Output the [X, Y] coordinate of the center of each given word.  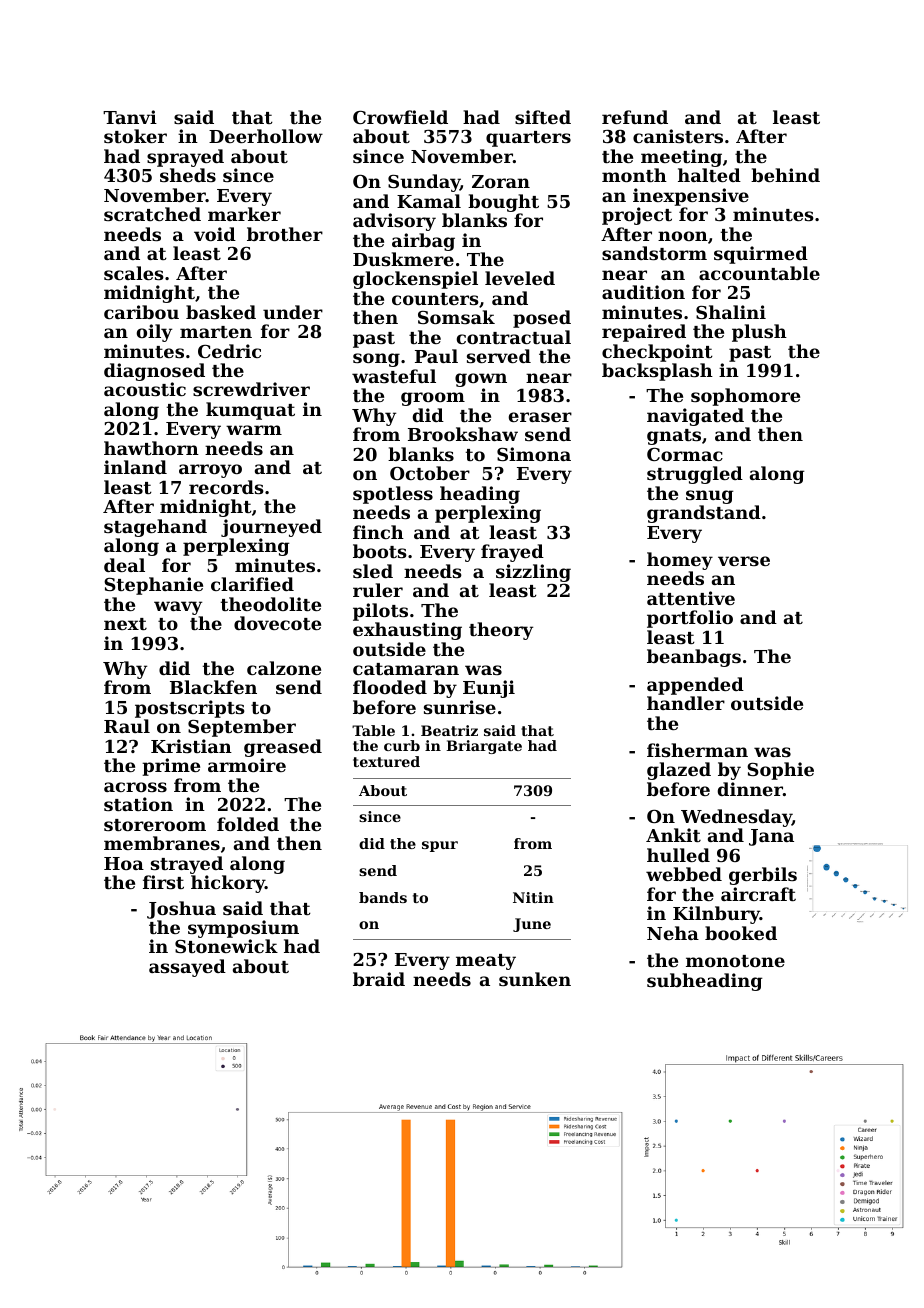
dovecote [277, 623]
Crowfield [400, 117]
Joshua [181, 910]
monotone [735, 961]
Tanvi [130, 117]
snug [710, 497]
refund [635, 117]
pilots [380, 612]
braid [379, 979]
